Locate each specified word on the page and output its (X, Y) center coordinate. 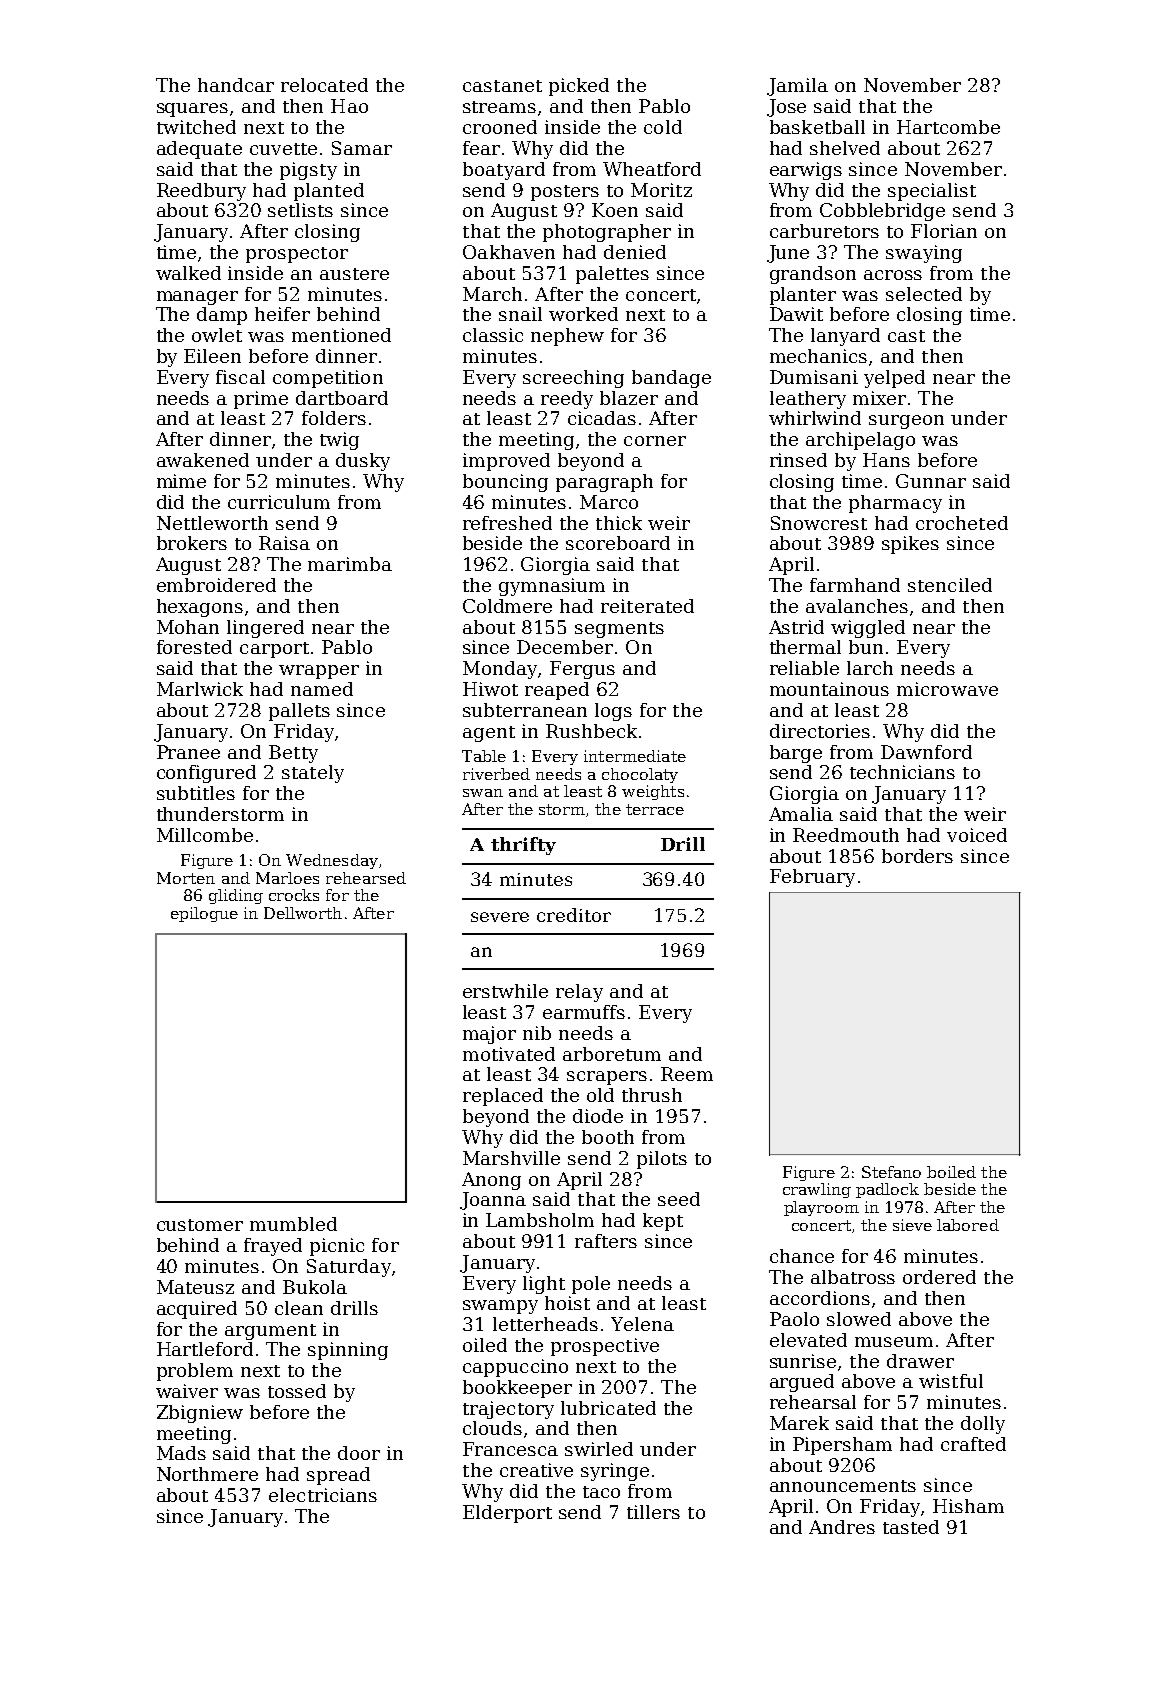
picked (579, 87)
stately (313, 774)
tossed (297, 1391)
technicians (902, 772)
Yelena (642, 1324)
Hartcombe (948, 127)
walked (188, 273)
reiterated (647, 606)
